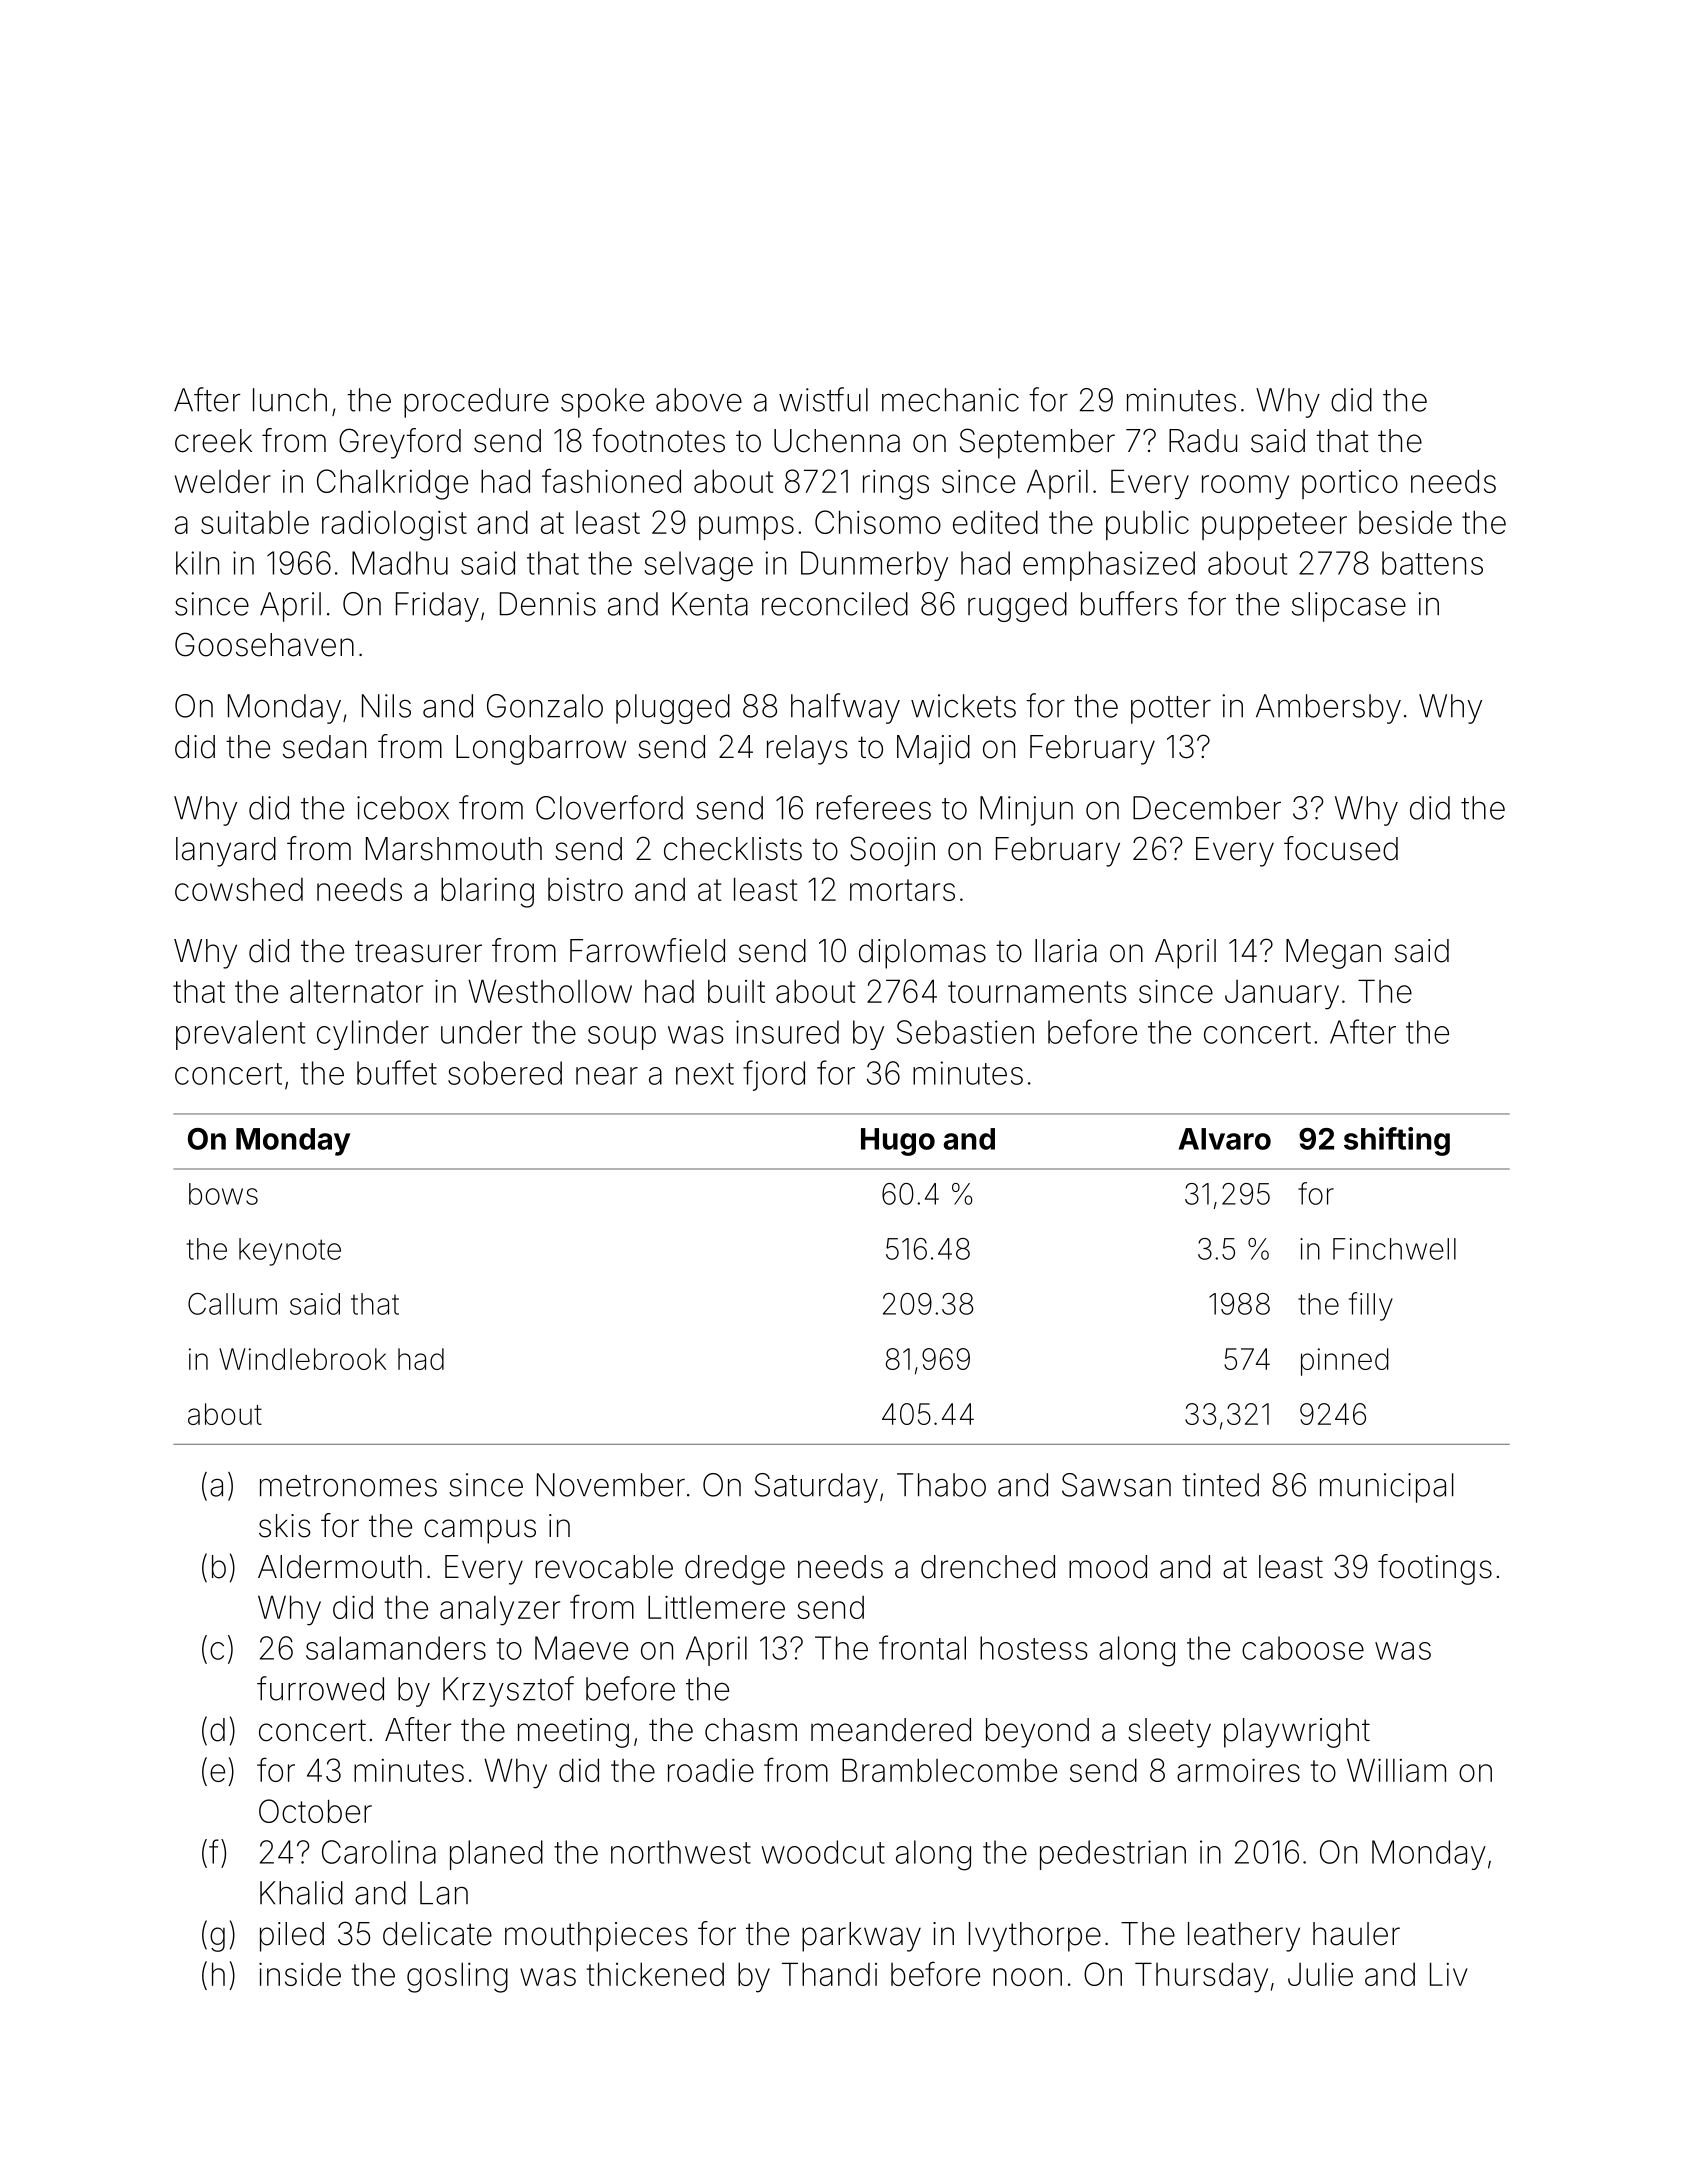 The width and height of the page is (1683, 2178). Describe the element at coordinates (1345, 1362) in the page. I see `pinned` at that location.
